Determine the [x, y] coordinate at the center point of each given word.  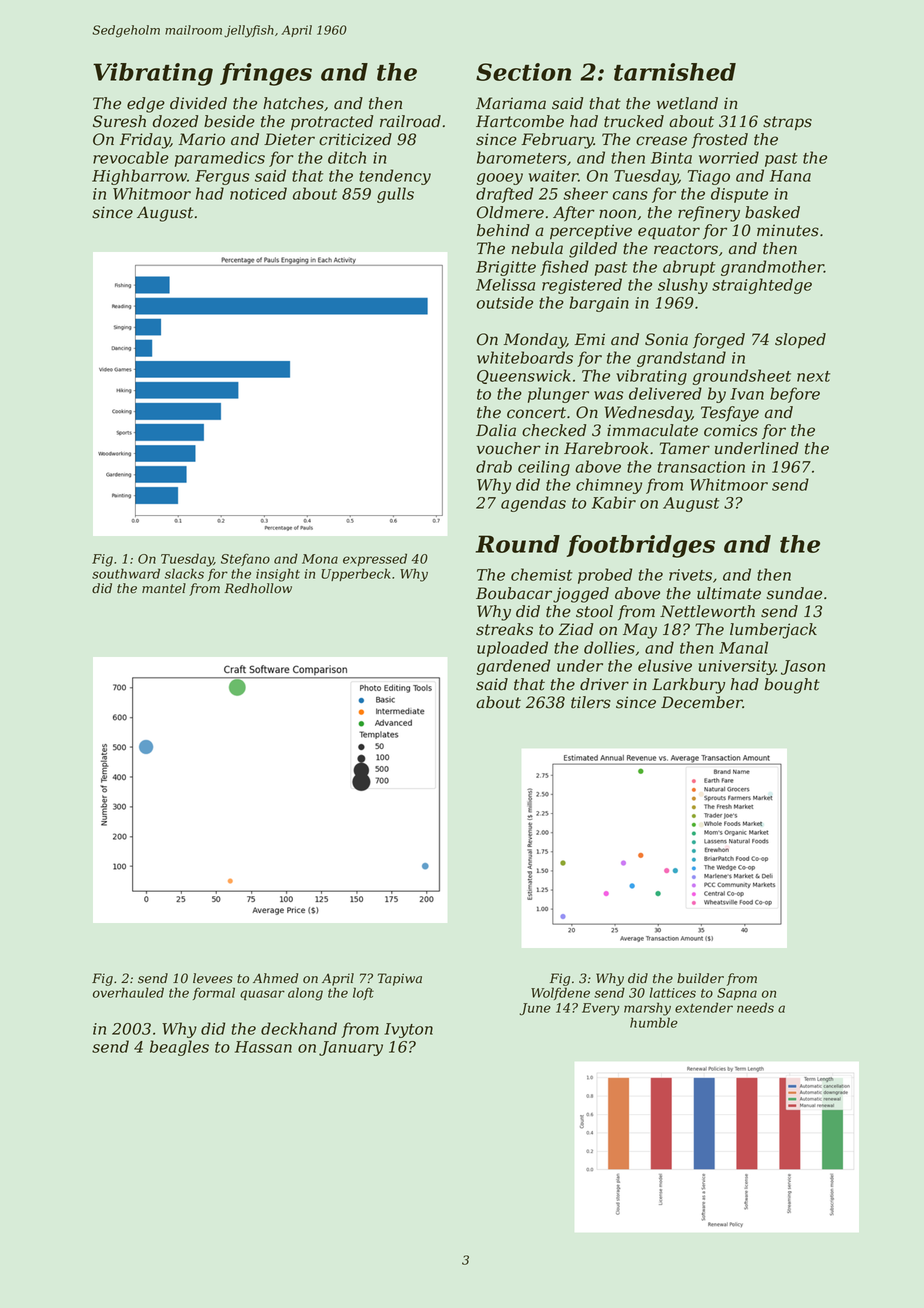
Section [523, 72]
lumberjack [773, 631]
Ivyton [408, 1030]
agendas [533, 504]
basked [772, 212]
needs [755, 1007]
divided [198, 103]
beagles [179, 1048]
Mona [320, 559]
